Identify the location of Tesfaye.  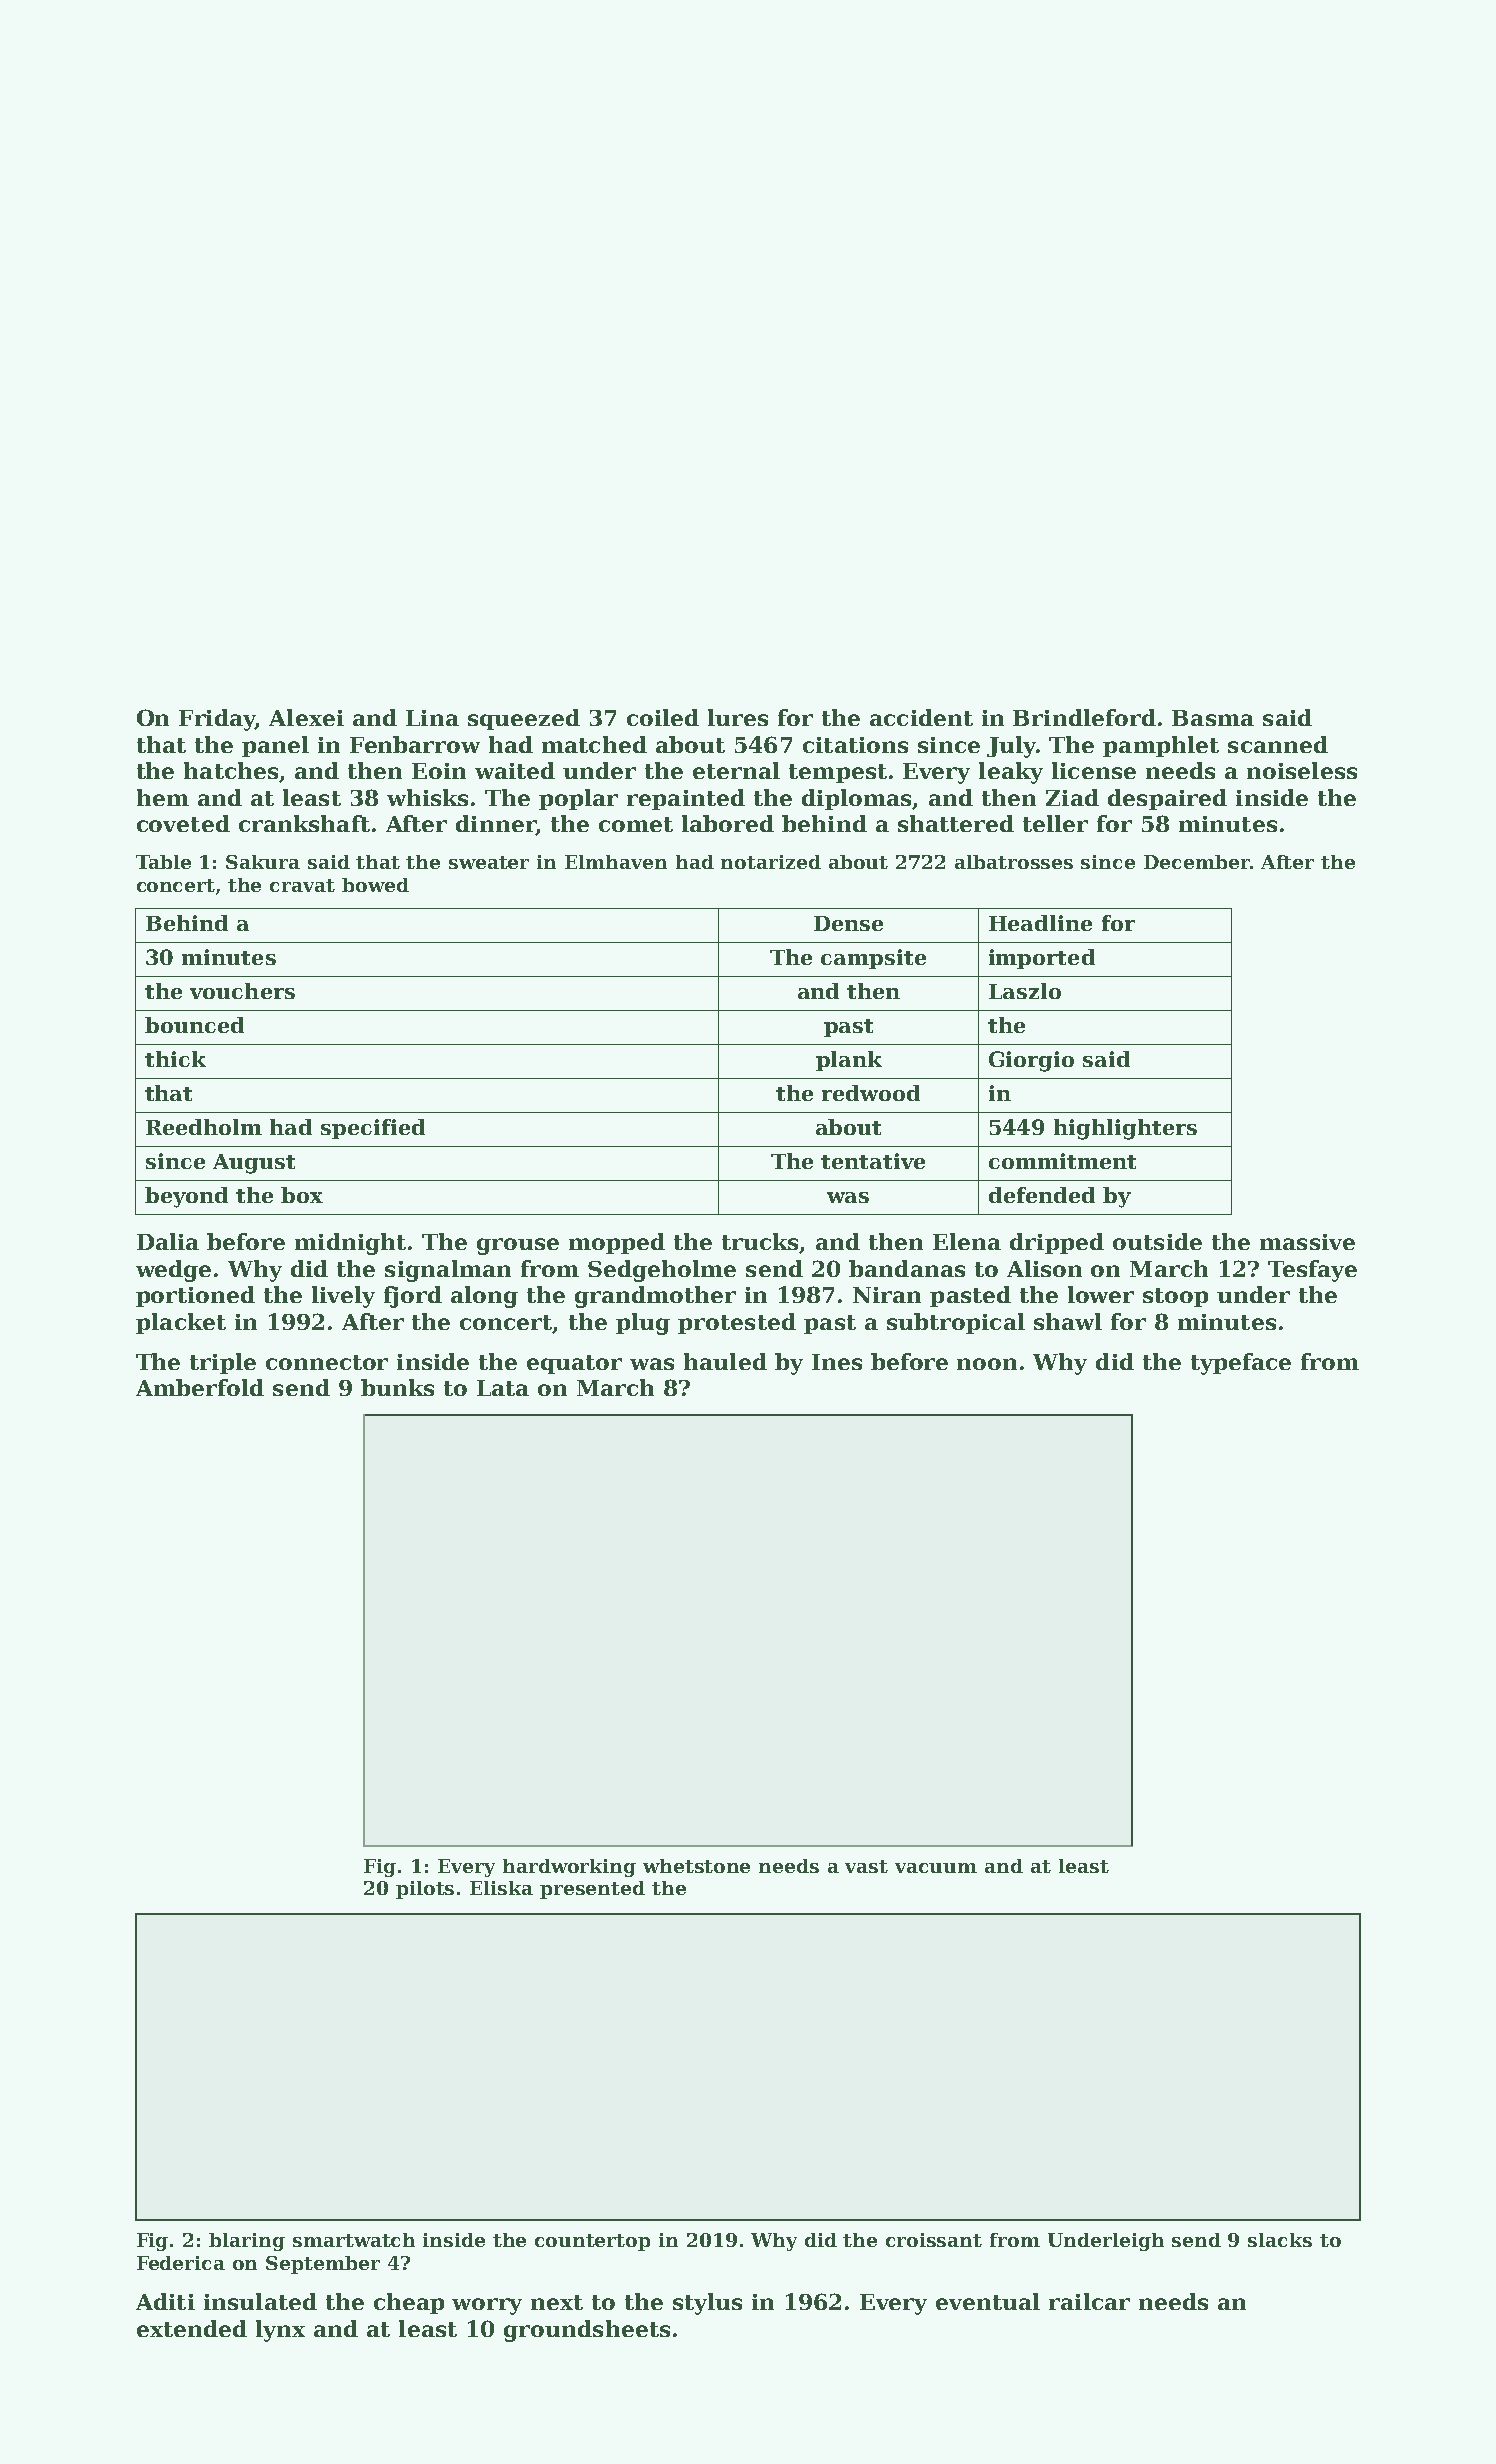
(1312, 1271).
